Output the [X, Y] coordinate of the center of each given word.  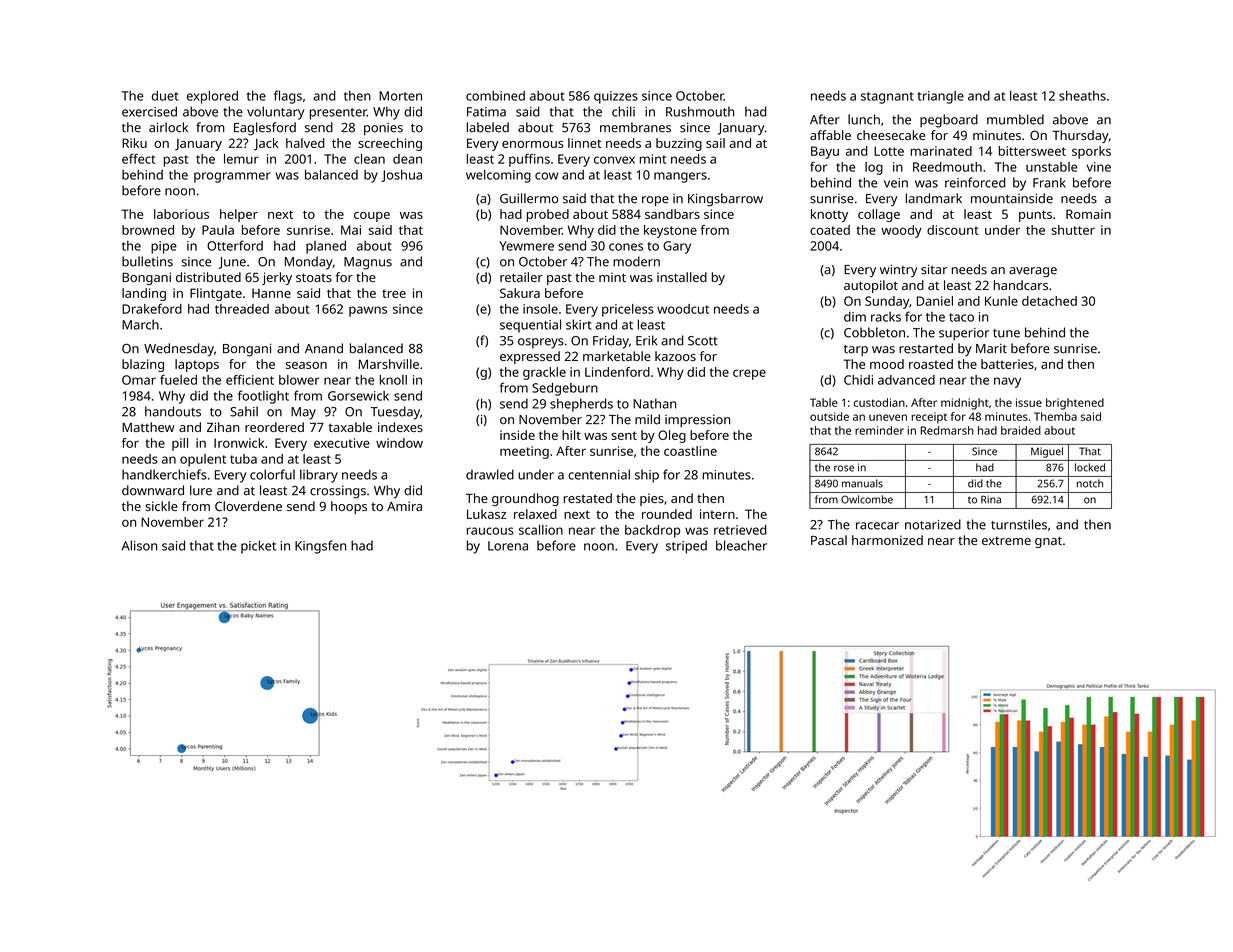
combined [495, 96]
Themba [1055, 416]
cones [626, 247]
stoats [314, 277]
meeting [524, 452]
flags [288, 97]
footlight [263, 397]
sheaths [1082, 96]
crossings [338, 492]
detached [1049, 301]
